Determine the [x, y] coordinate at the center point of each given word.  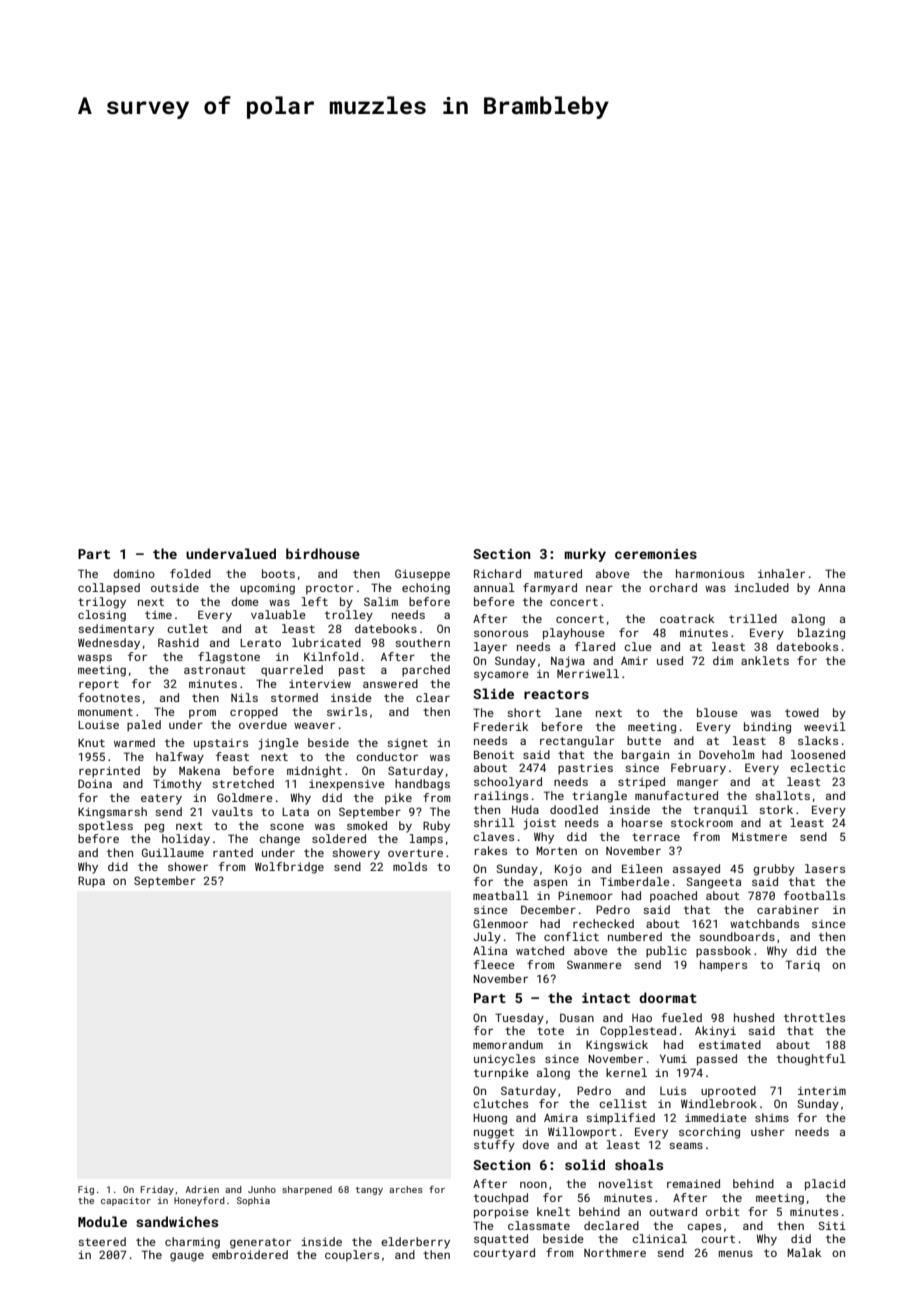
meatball [501, 895]
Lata [295, 812]
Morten [556, 850]
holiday [186, 840]
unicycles [504, 1060]
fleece [494, 964]
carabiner [788, 909]
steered [102, 1241]
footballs [814, 895]
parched [426, 671]
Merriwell [588, 673]
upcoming [267, 589]
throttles [814, 1017]
